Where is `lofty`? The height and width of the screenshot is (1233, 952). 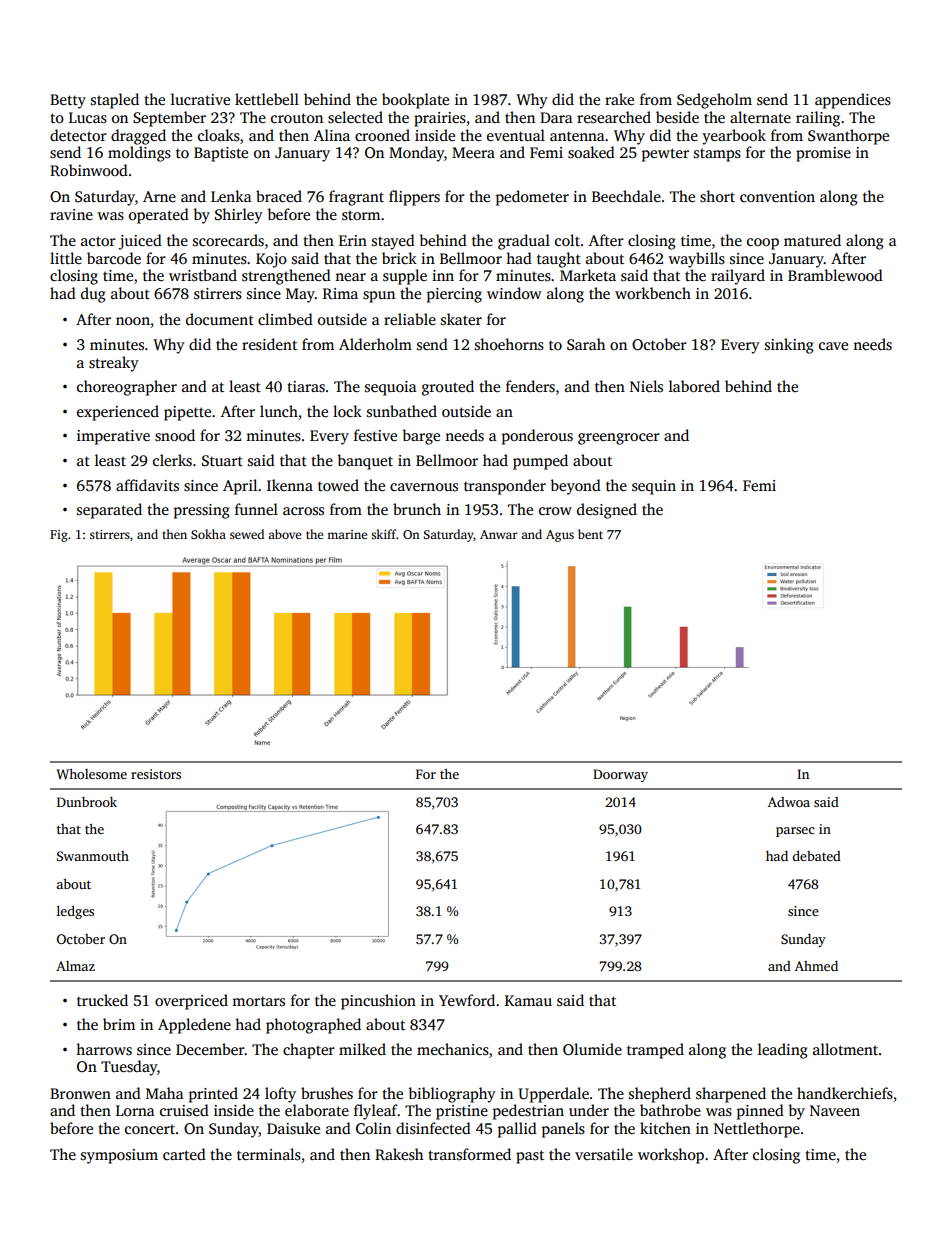
lofty is located at coordinates (280, 1095).
